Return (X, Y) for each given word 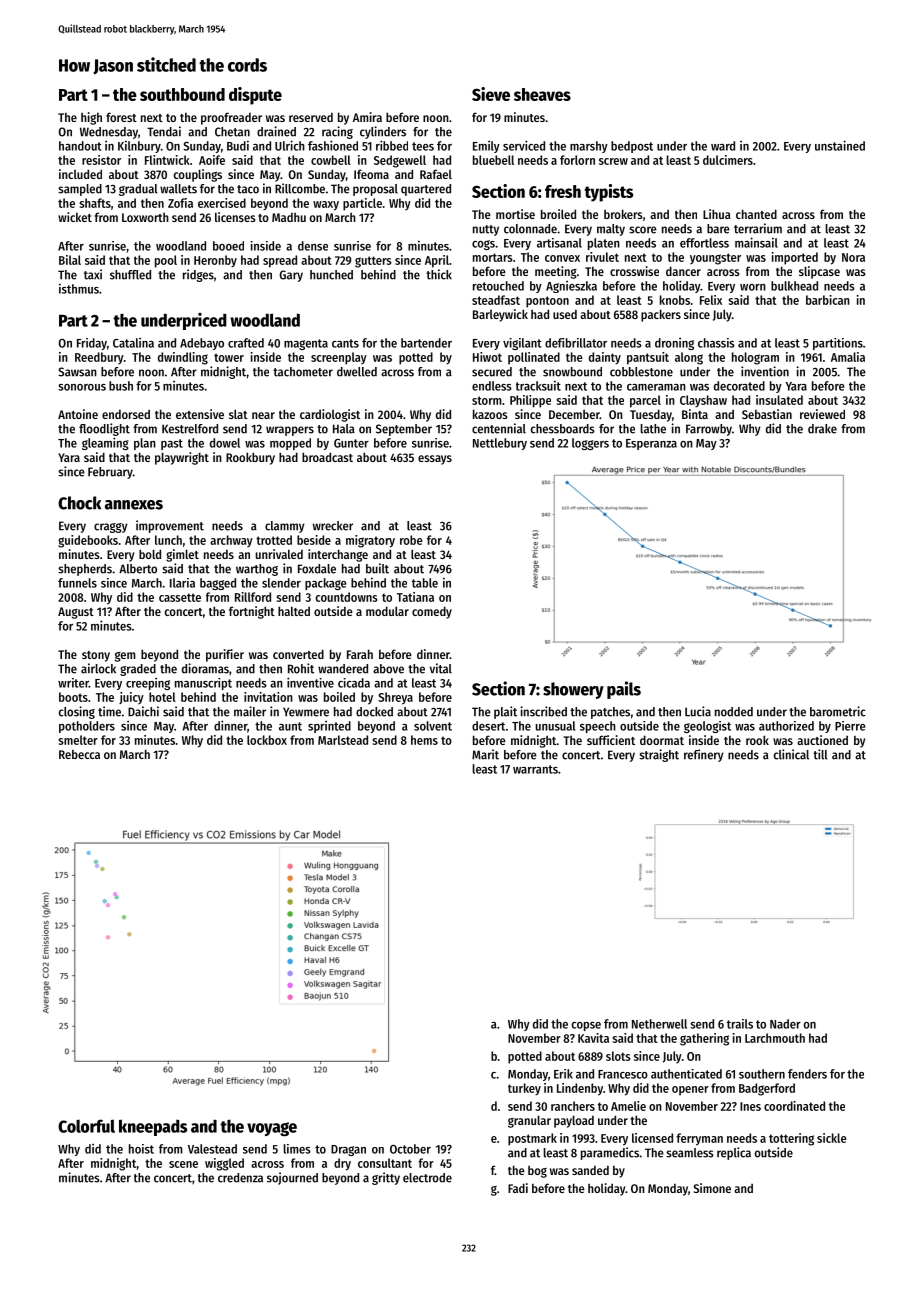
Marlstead (343, 740)
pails (624, 690)
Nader (785, 1024)
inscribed (543, 711)
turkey (524, 1089)
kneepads (153, 1127)
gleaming (105, 443)
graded (138, 670)
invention (765, 371)
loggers (590, 444)
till (820, 754)
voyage (272, 1129)
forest (121, 117)
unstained (840, 145)
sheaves (542, 94)
